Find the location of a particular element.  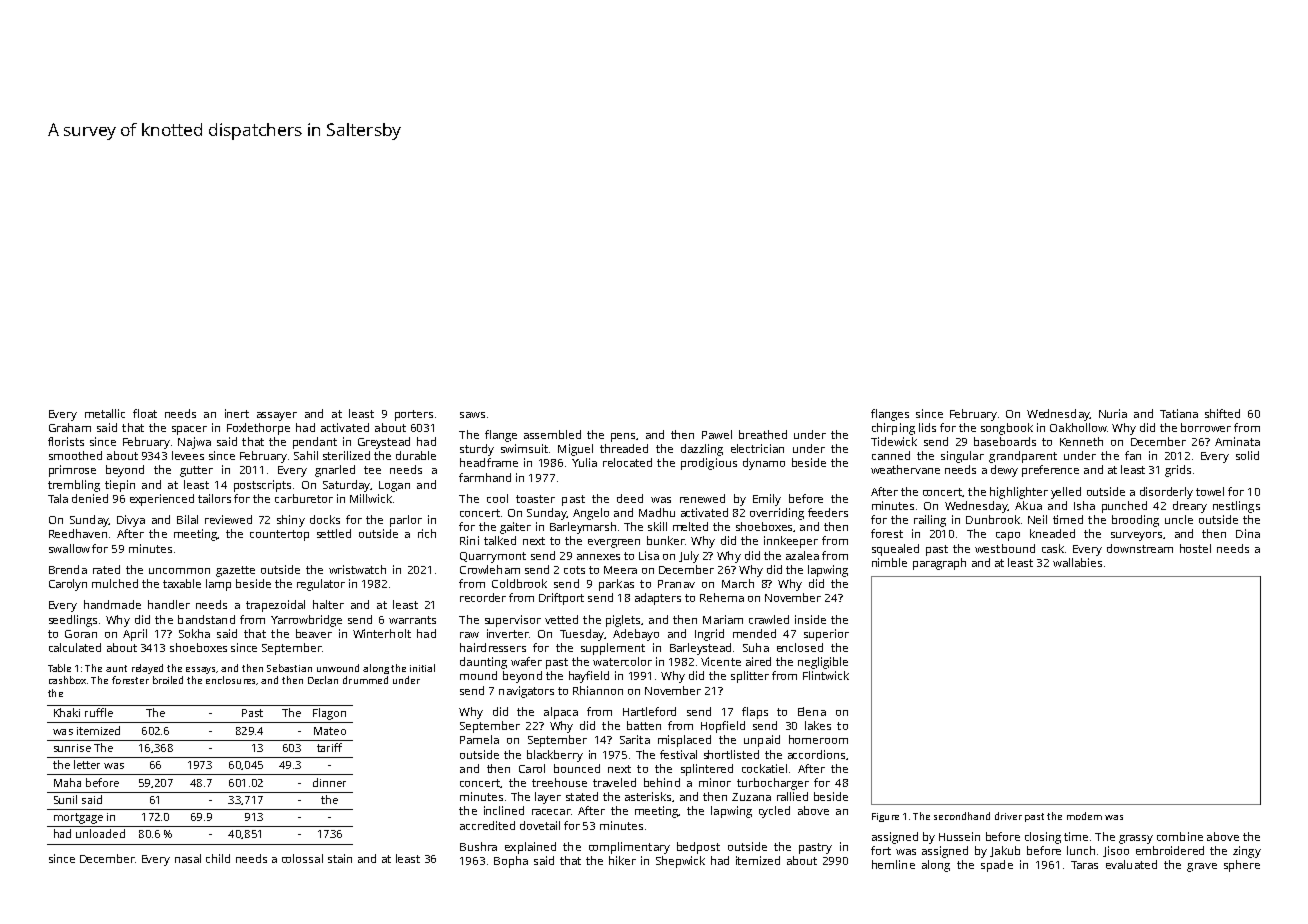

negligible is located at coordinates (823, 663).
